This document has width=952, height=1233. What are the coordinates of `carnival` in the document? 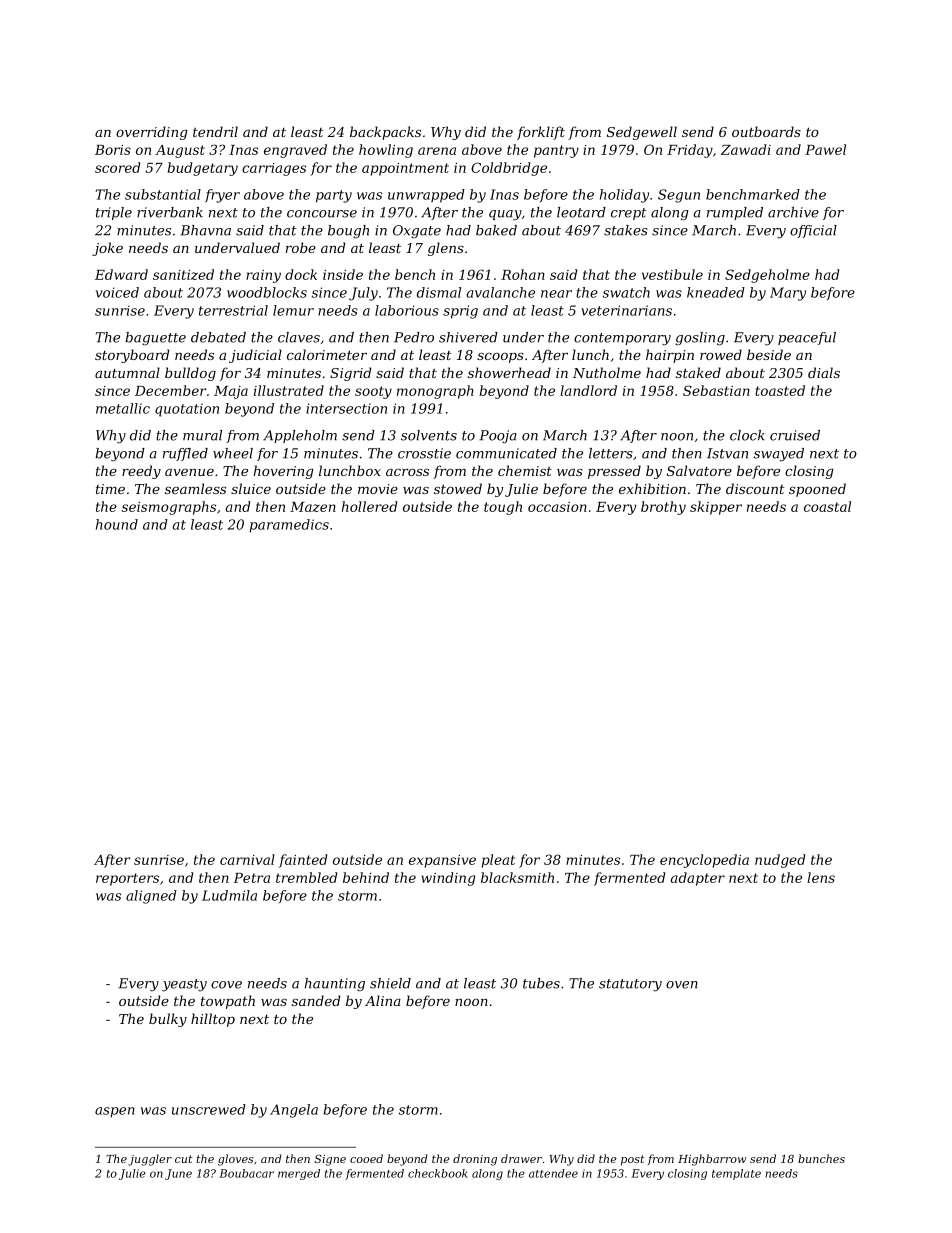 It's located at (247, 859).
